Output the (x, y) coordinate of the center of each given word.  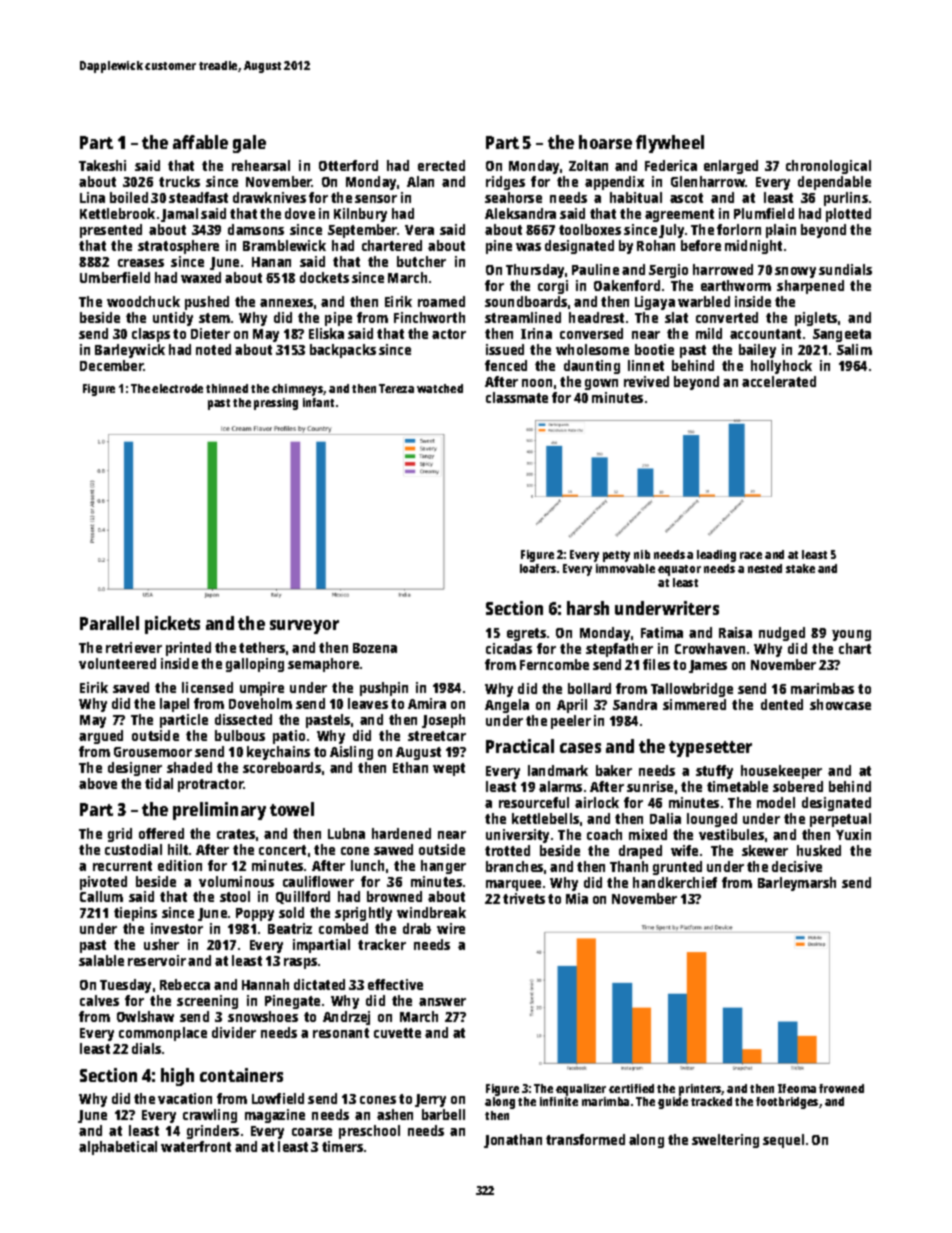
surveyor (304, 627)
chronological (828, 167)
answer (442, 1002)
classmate (517, 397)
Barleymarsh (797, 884)
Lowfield (278, 1098)
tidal (159, 783)
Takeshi (102, 165)
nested (765, 568)
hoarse (605, 142)
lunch (367, 865)
